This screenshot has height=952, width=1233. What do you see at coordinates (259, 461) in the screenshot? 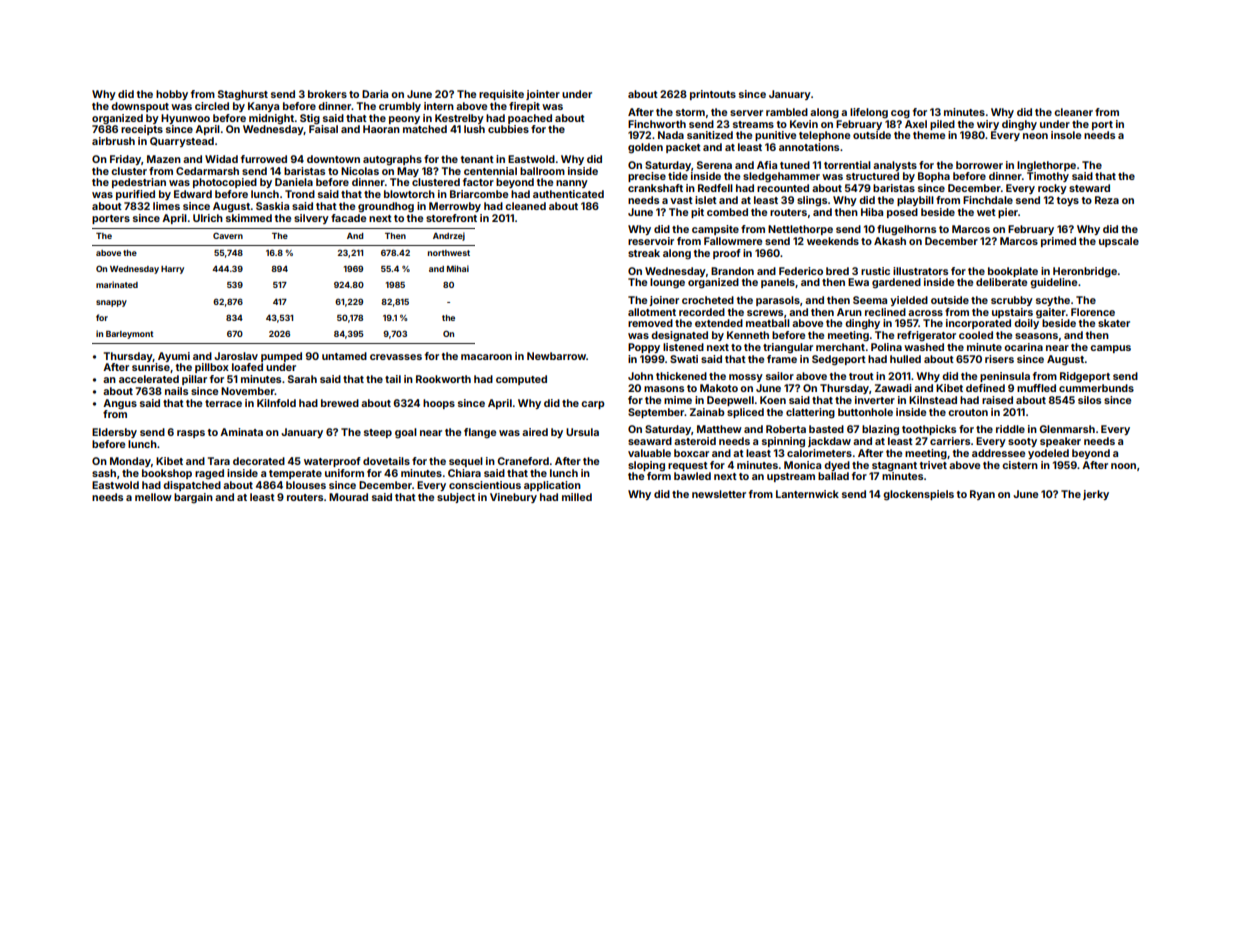
I see `decorated` at bounding box center [259, 461].
